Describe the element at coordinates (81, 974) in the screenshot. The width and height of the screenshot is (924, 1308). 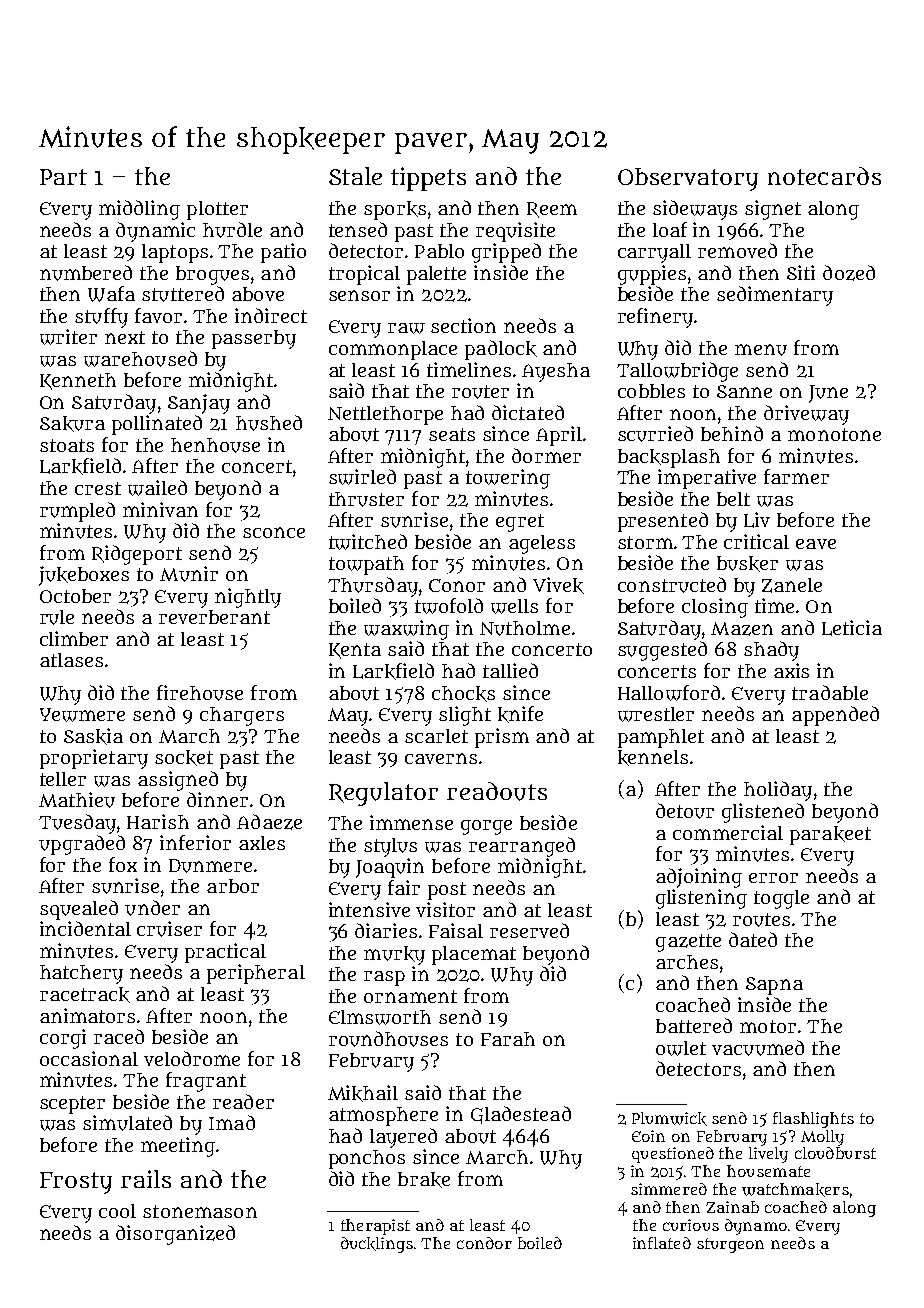
I see `hatchery` at that location.
